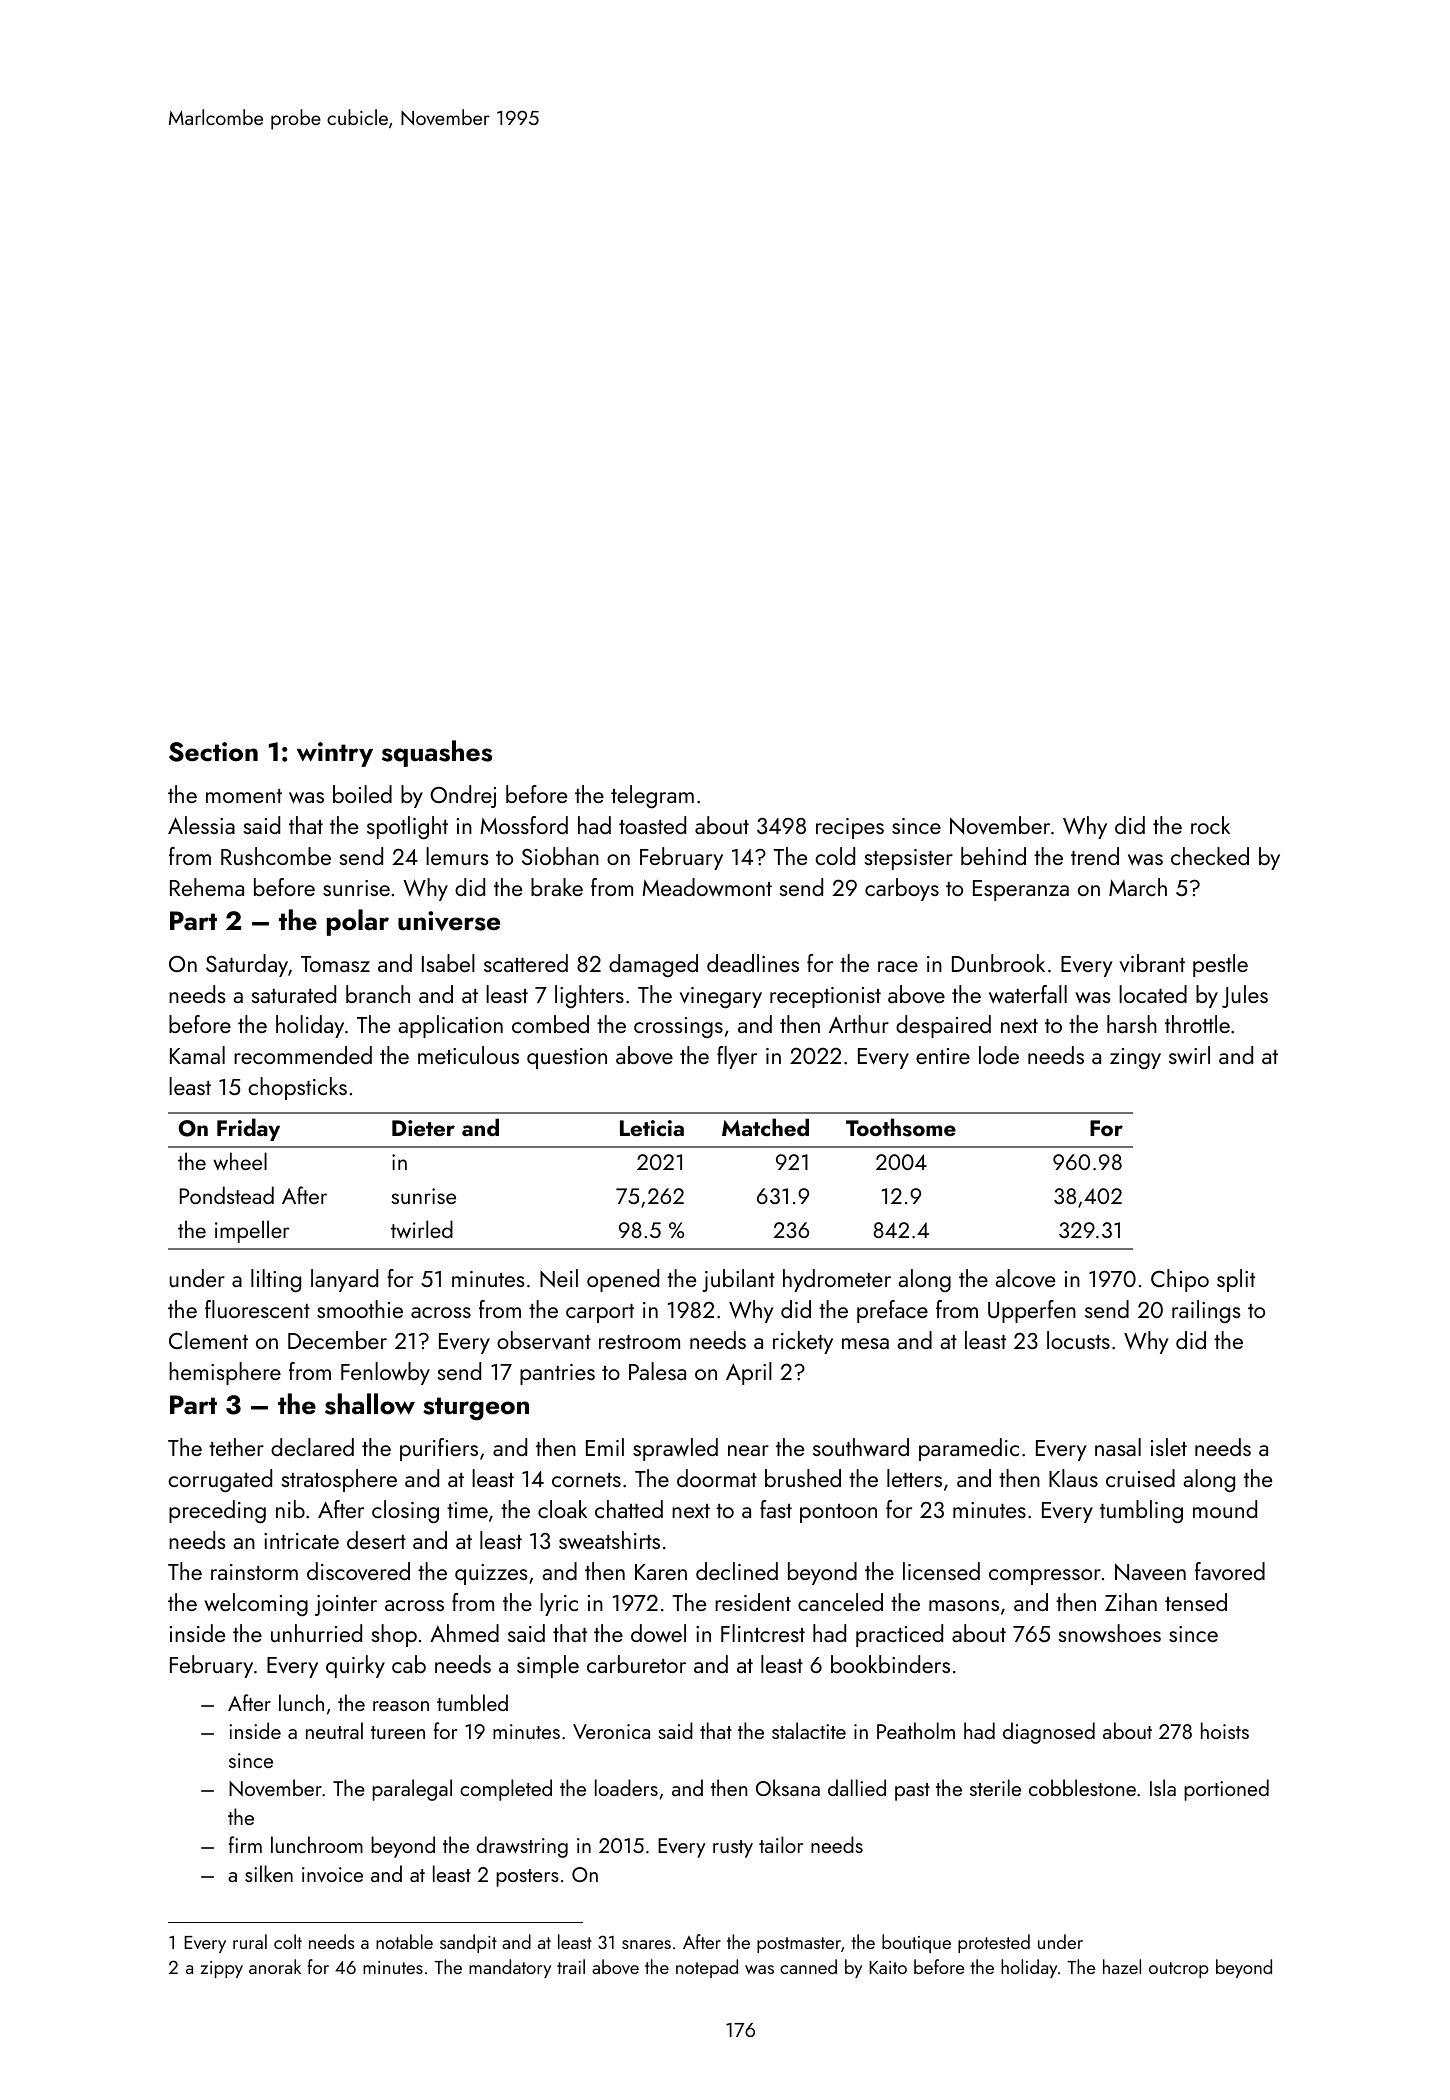 The height and width of the document is (2100, 1450). I want to click on telegram, so click(652, 797).
